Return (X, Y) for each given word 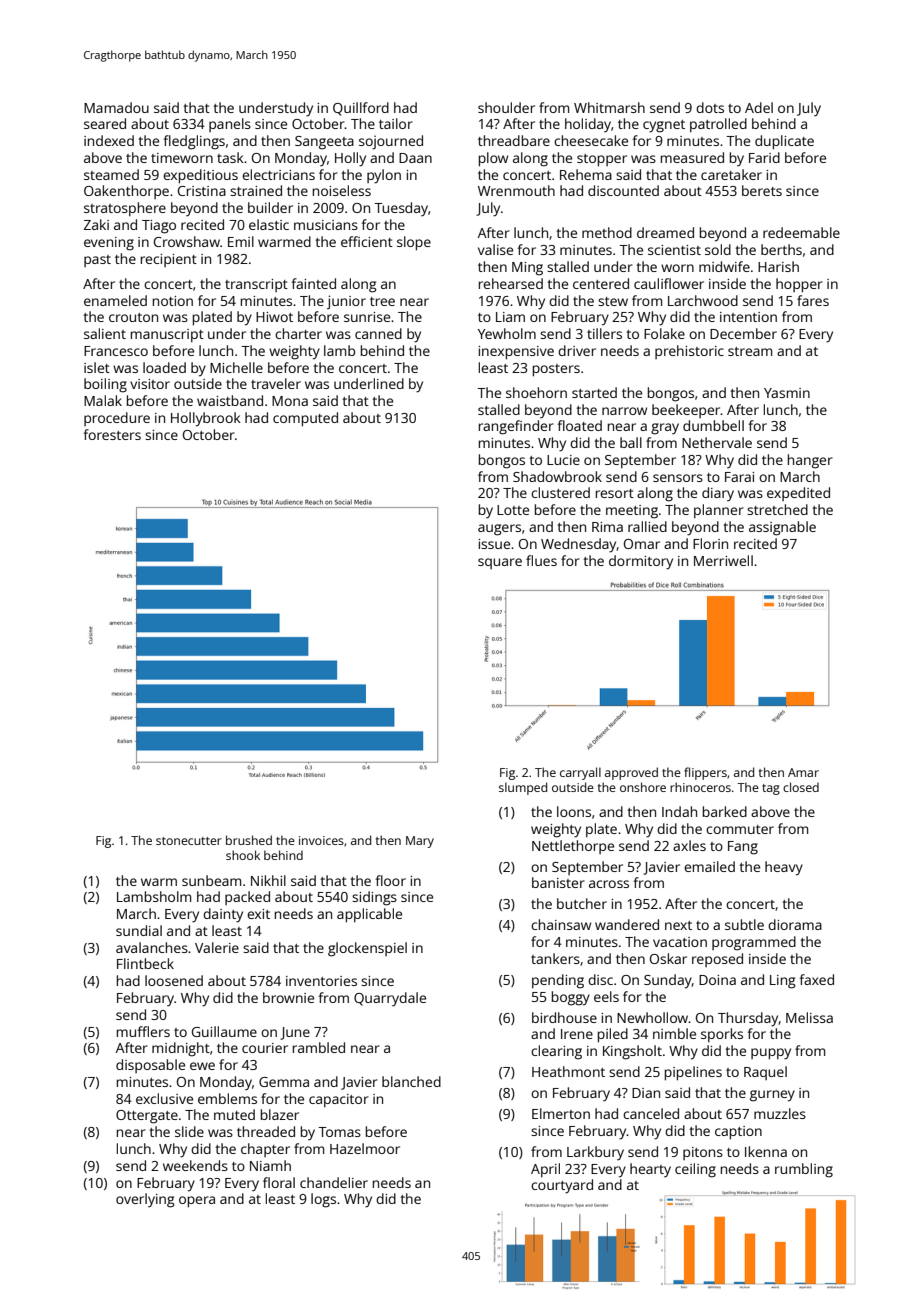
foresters (112, 434)
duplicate (784, 142)
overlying (145, 1200)
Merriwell (723, 560)
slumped (523, 788)
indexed (109, 140)
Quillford (361, 109)
